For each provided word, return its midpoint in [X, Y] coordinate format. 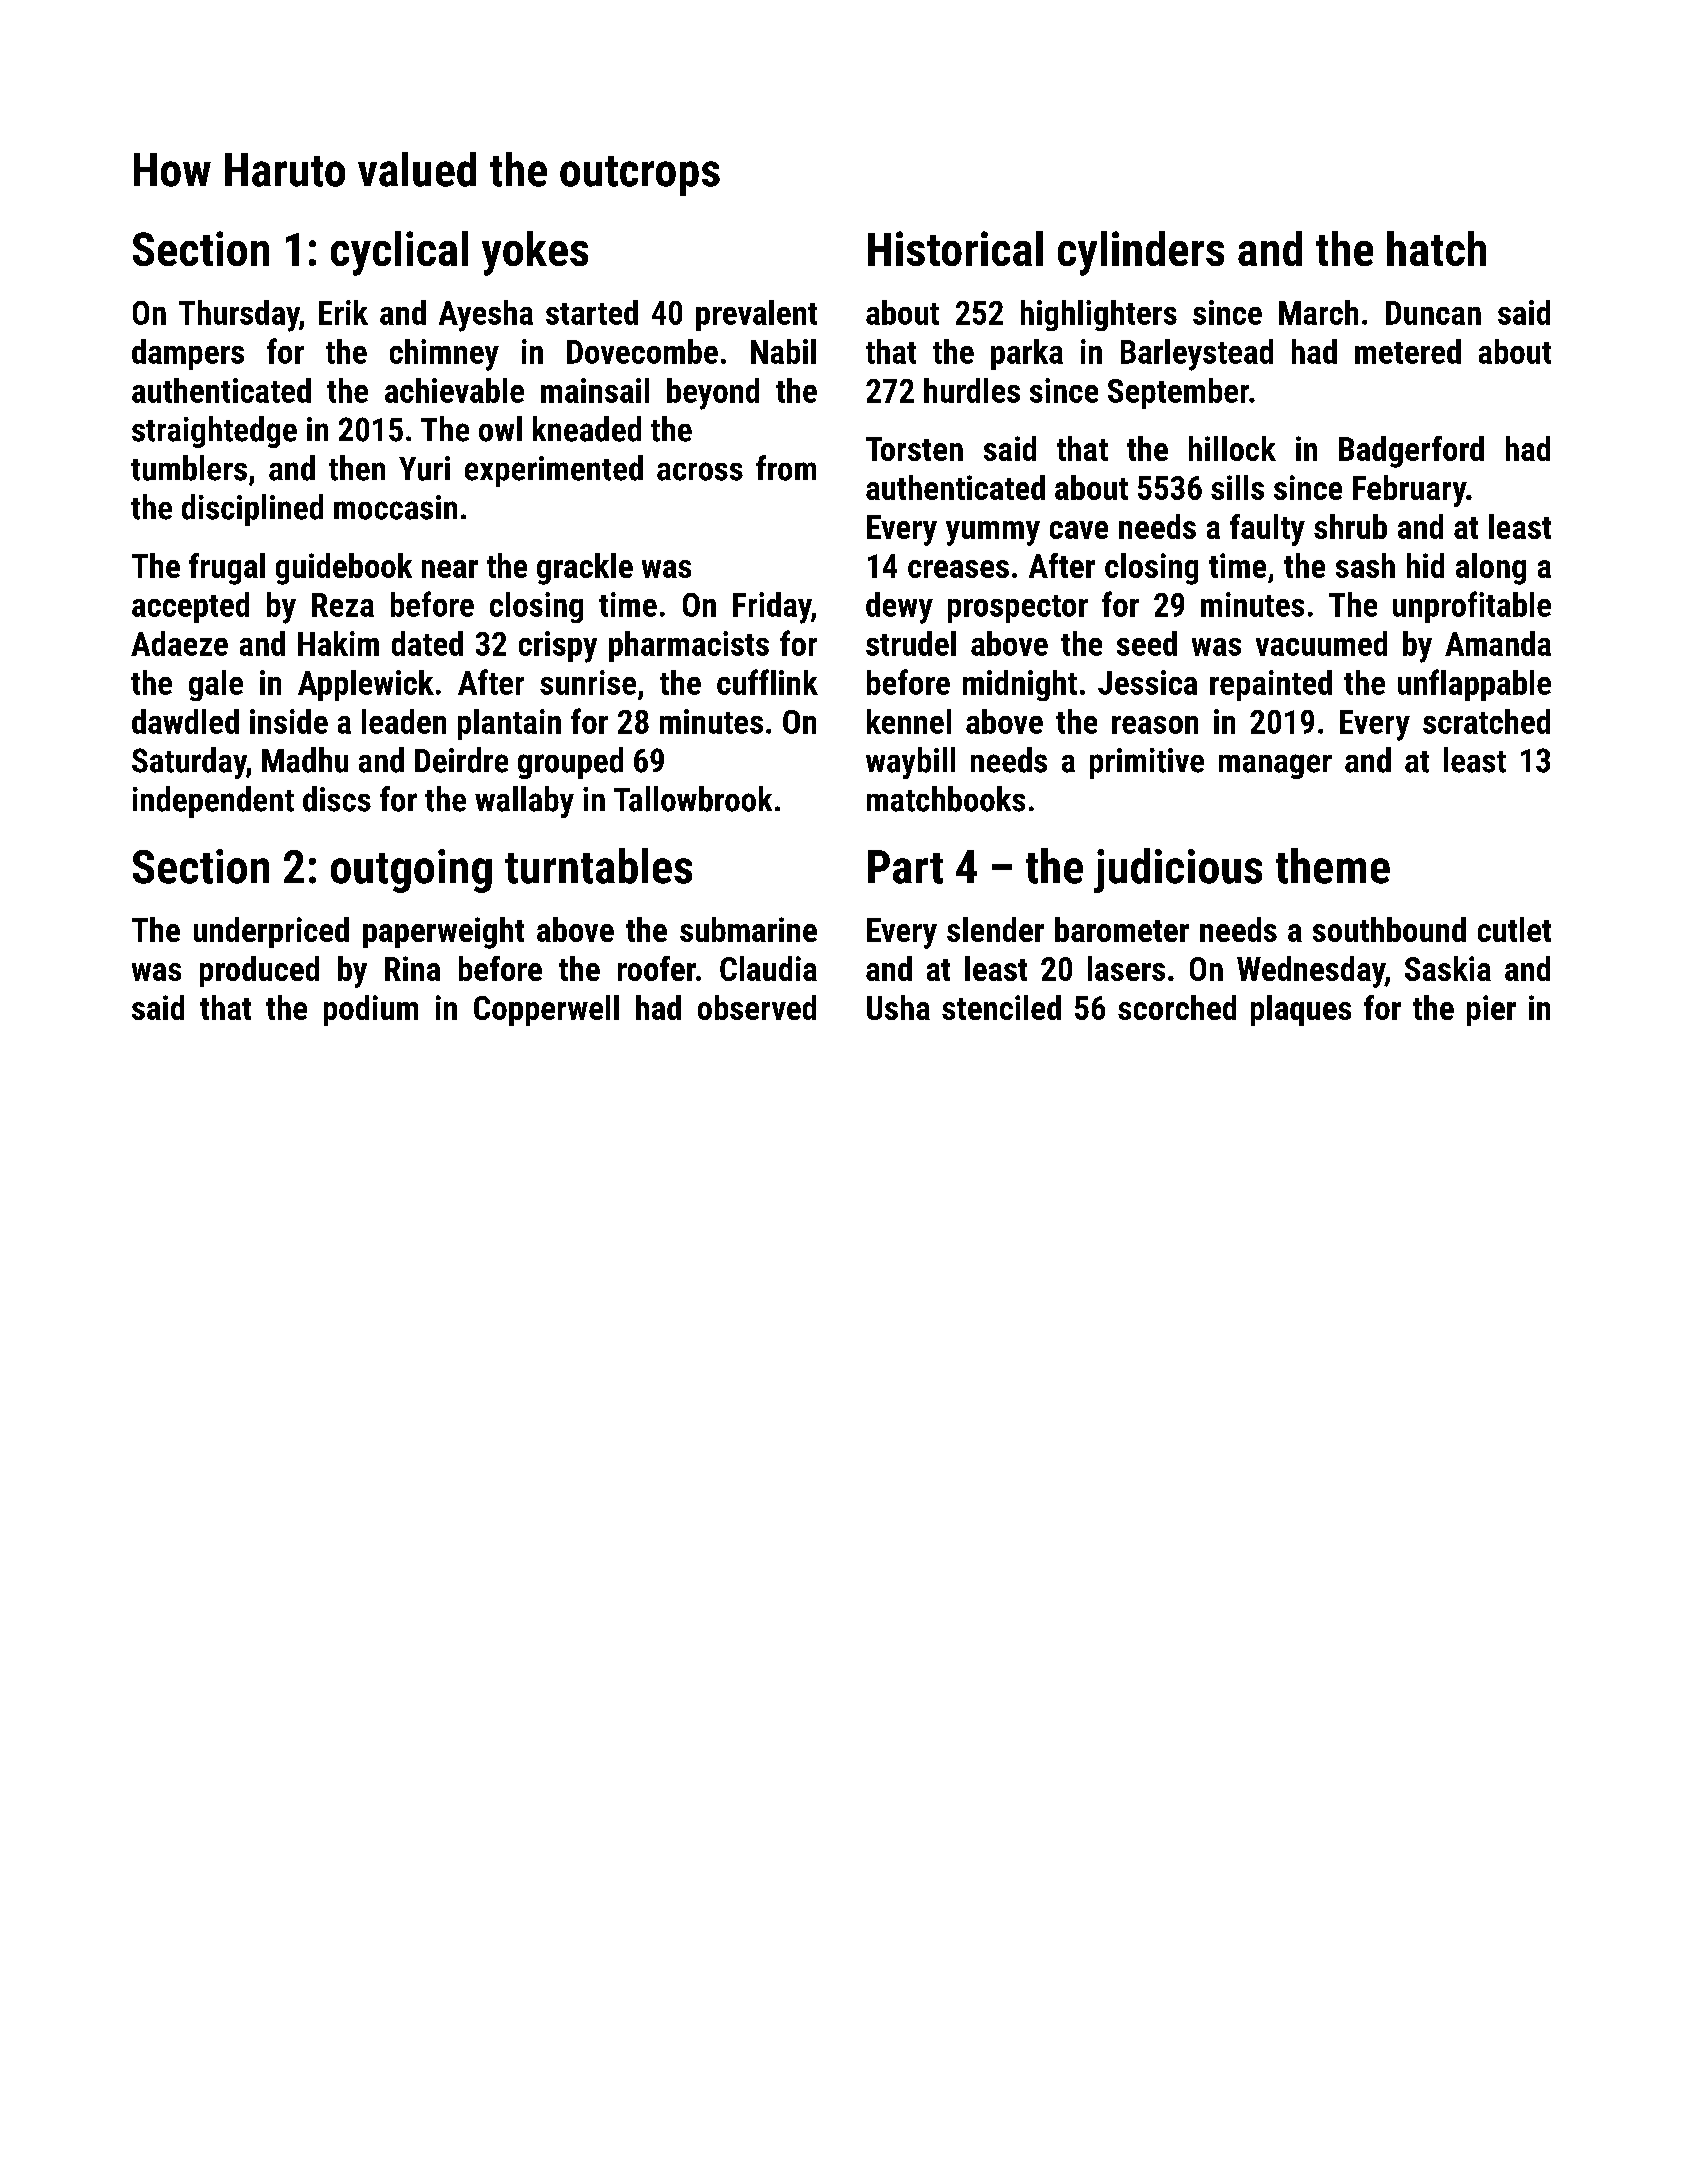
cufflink [767, 682]
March [1318, 312]
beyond [713, 394]
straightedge [214, 432]
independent [213, 802]
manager [1275, 766]
